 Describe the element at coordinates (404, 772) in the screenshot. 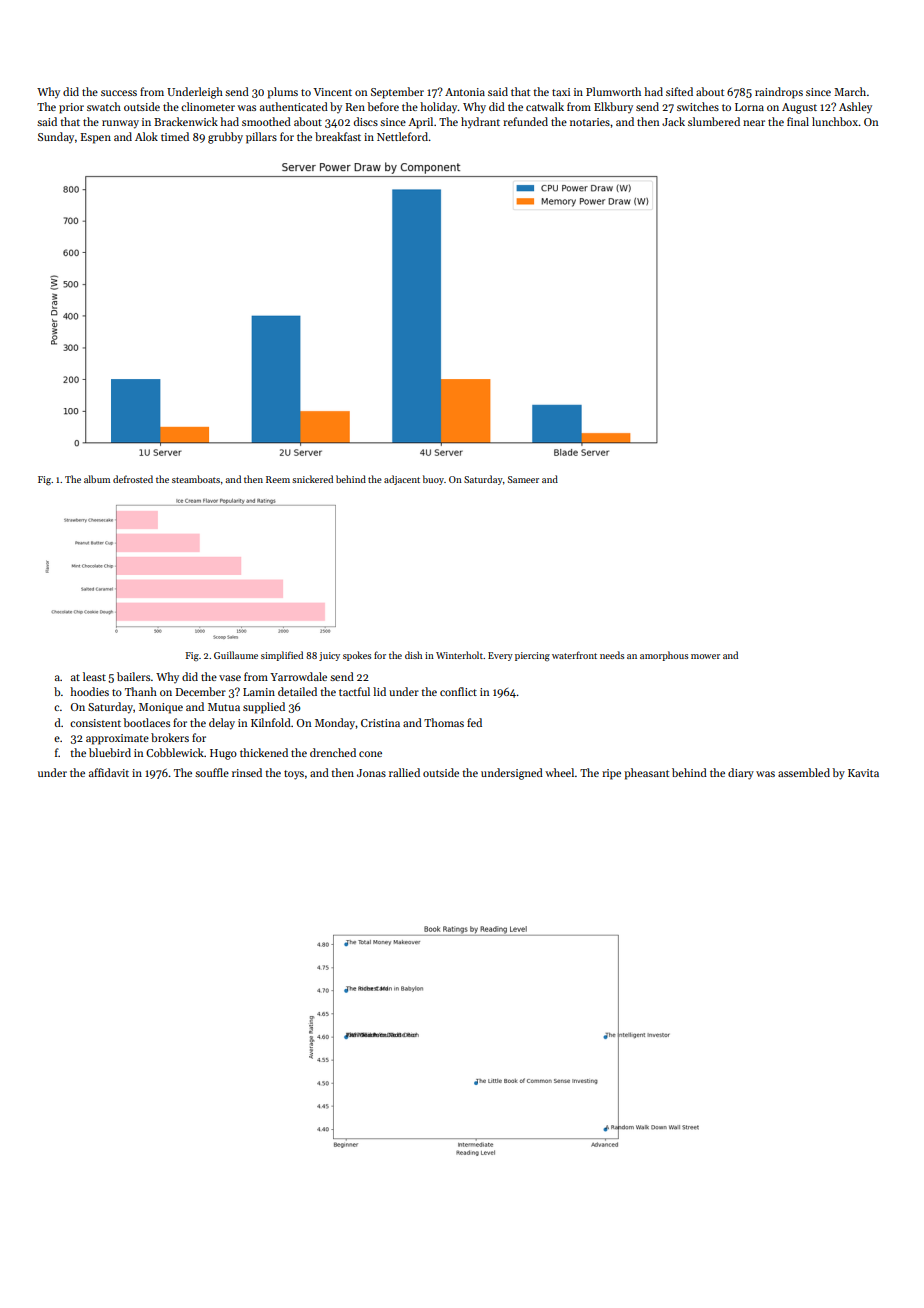

I see `rallied` at that location.
